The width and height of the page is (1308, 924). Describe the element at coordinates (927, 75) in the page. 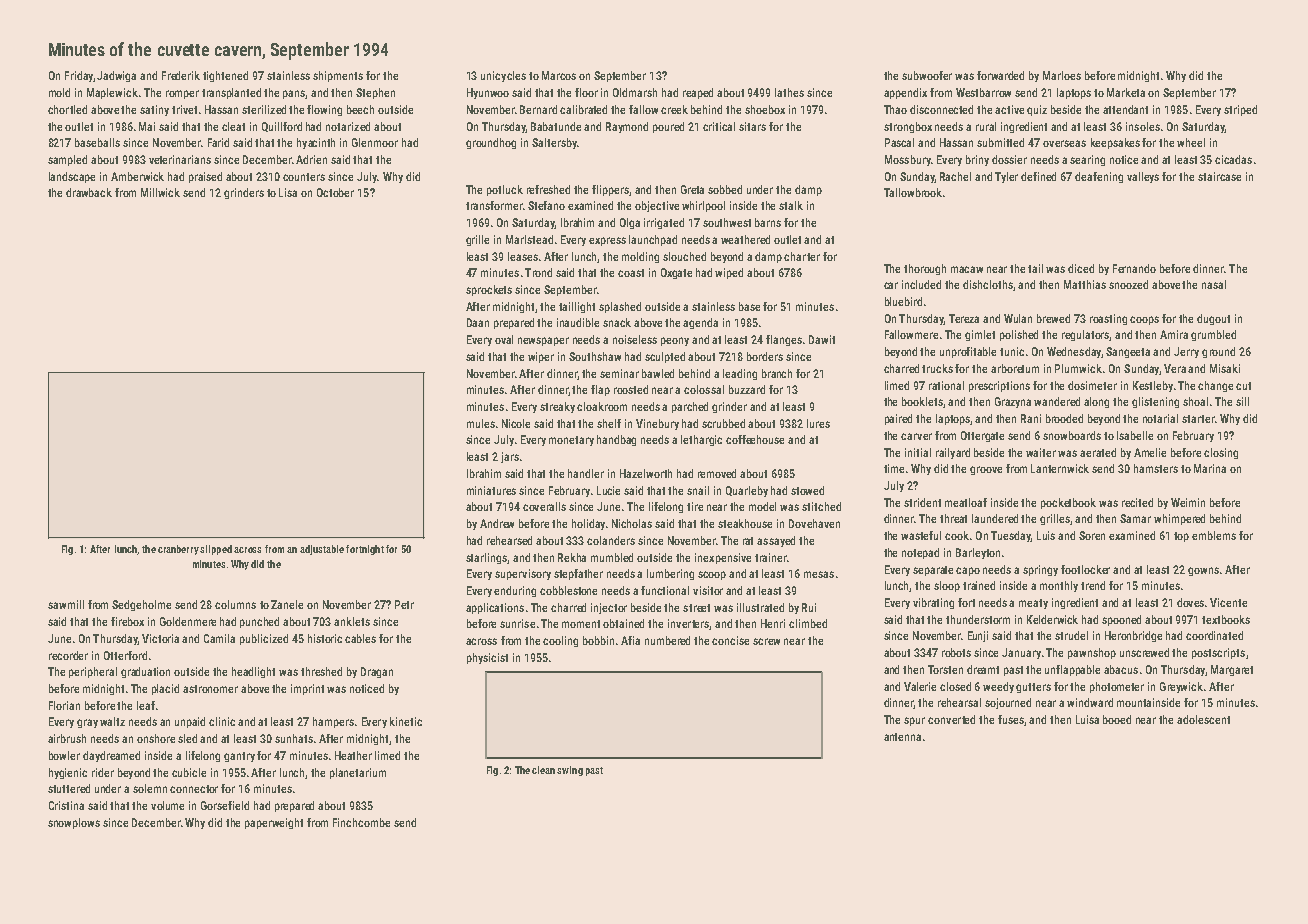

I see `subwoofer` at that location.
